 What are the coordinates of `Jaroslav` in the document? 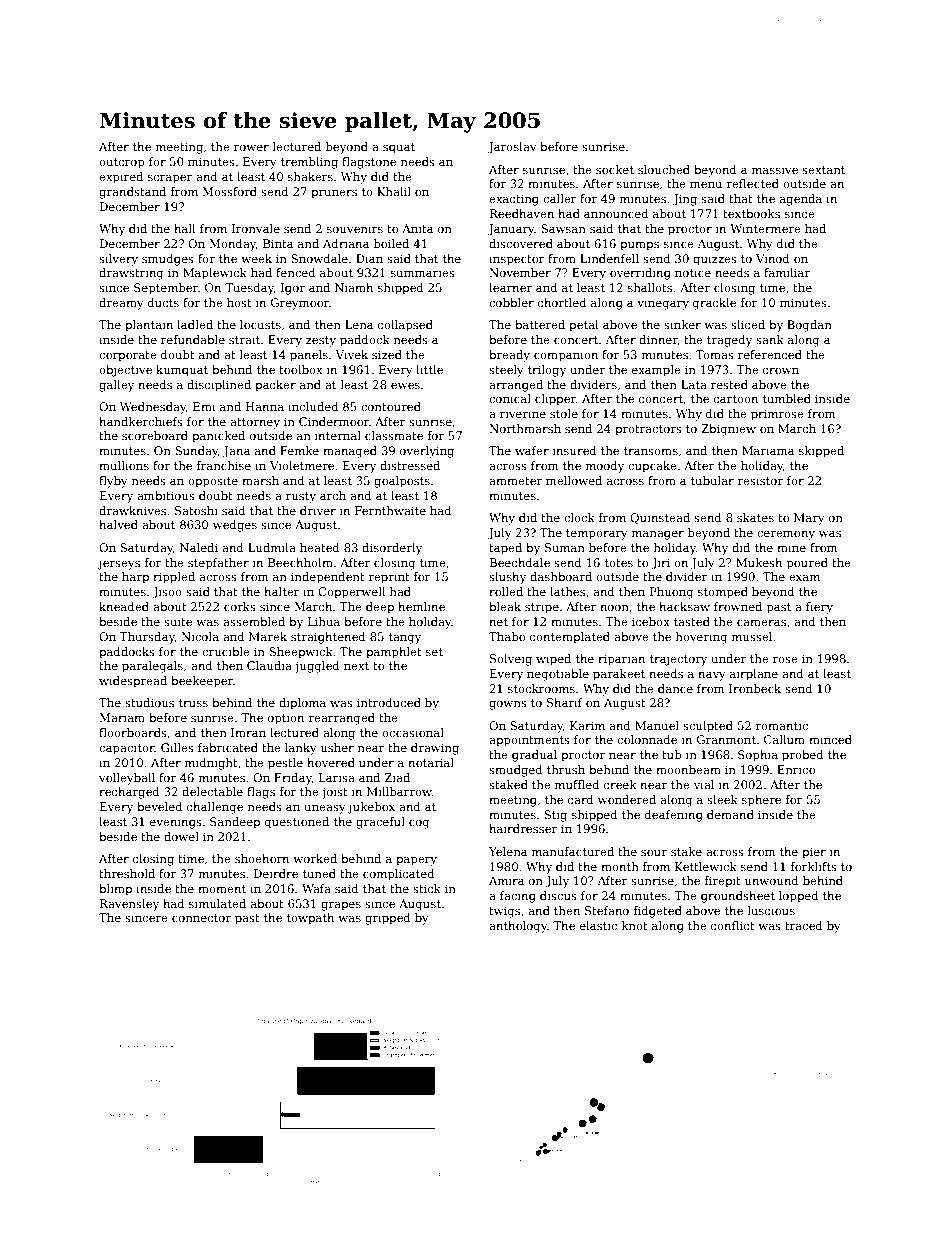 It's located at (512, 148).
